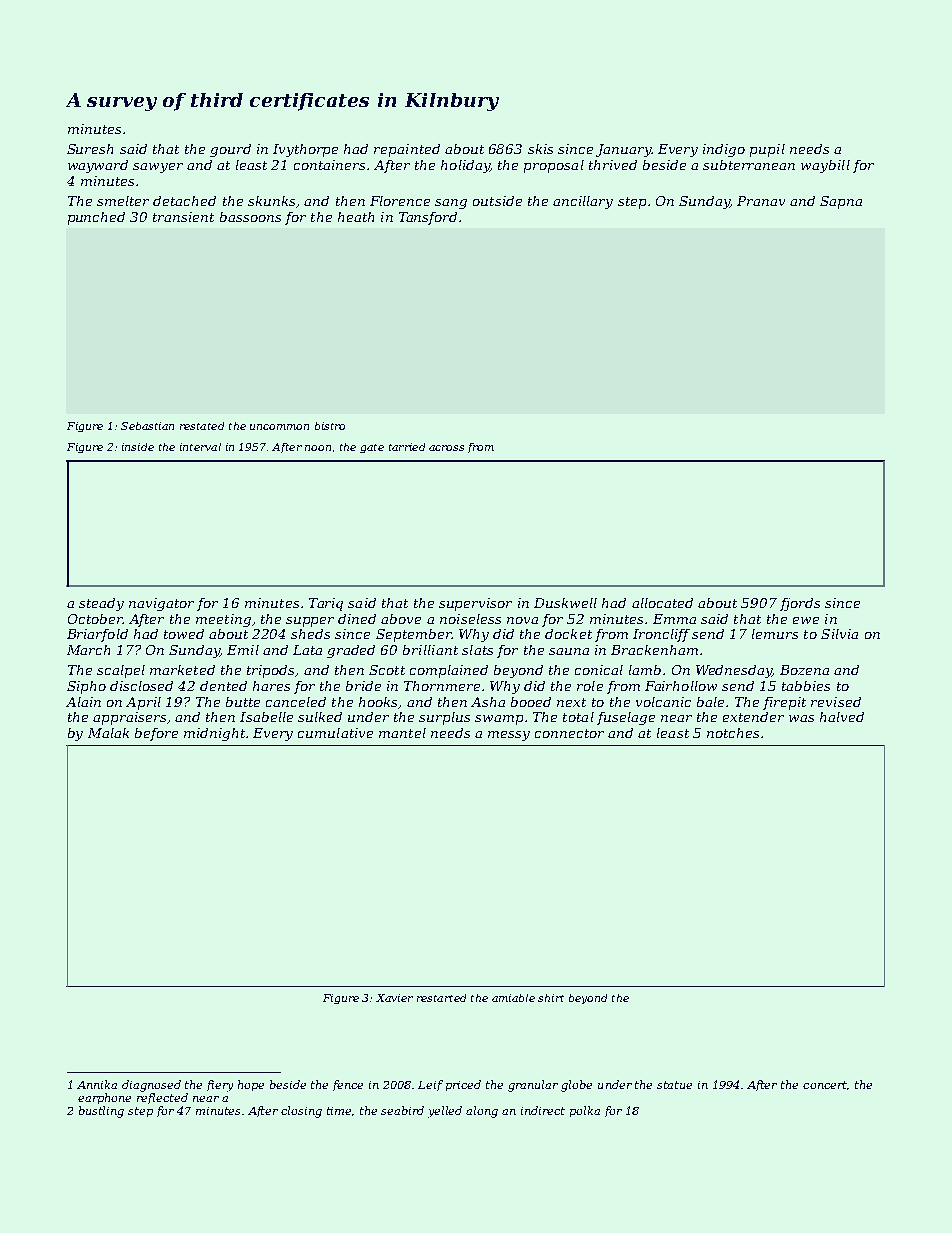  What do you see at coordinates (101, 1112) in the screenshot?
I see `bustling` at bounding box center [101, 1112].
